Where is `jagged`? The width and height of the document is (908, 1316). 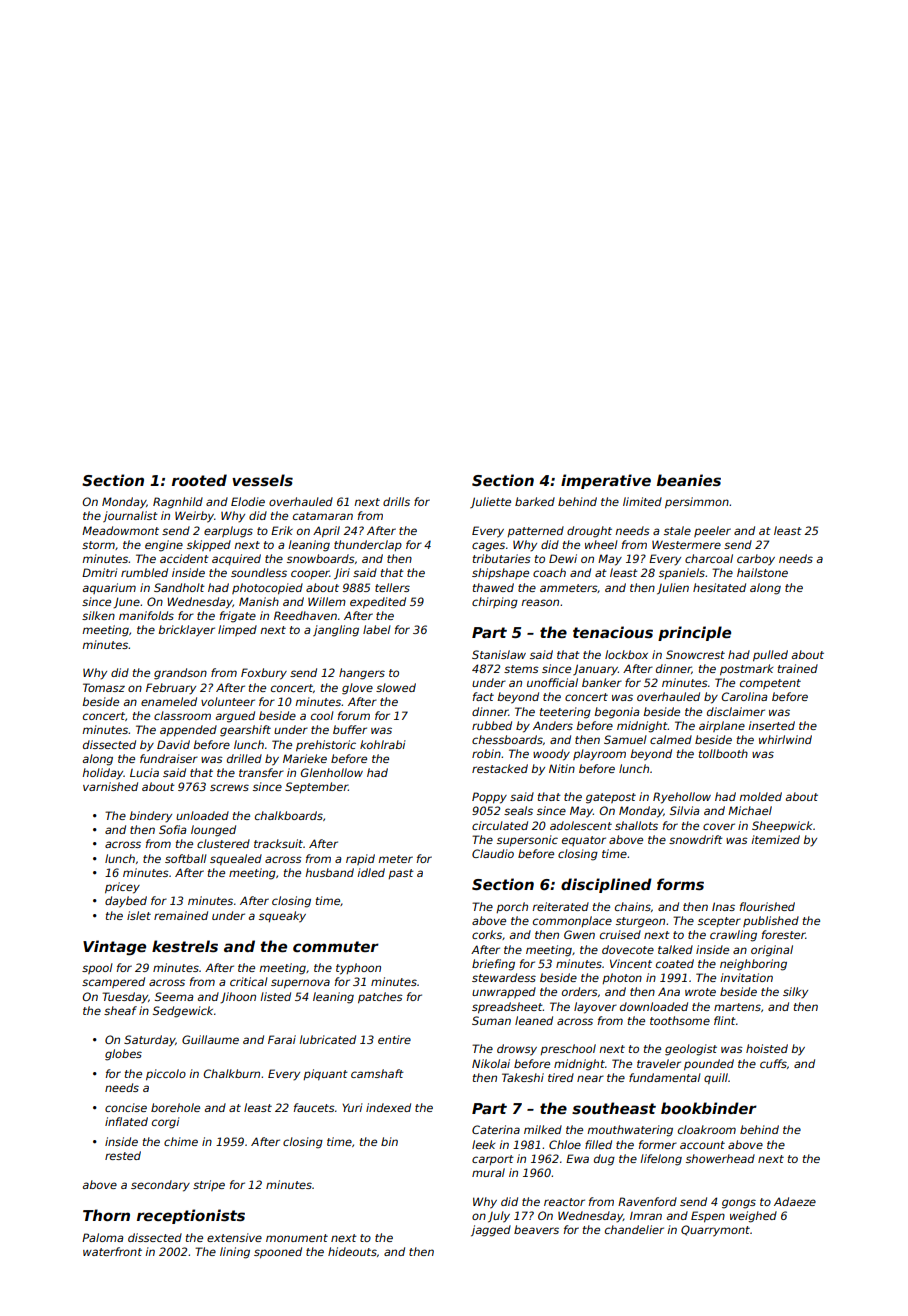 jagged is located at coordinates (491, 1231).
